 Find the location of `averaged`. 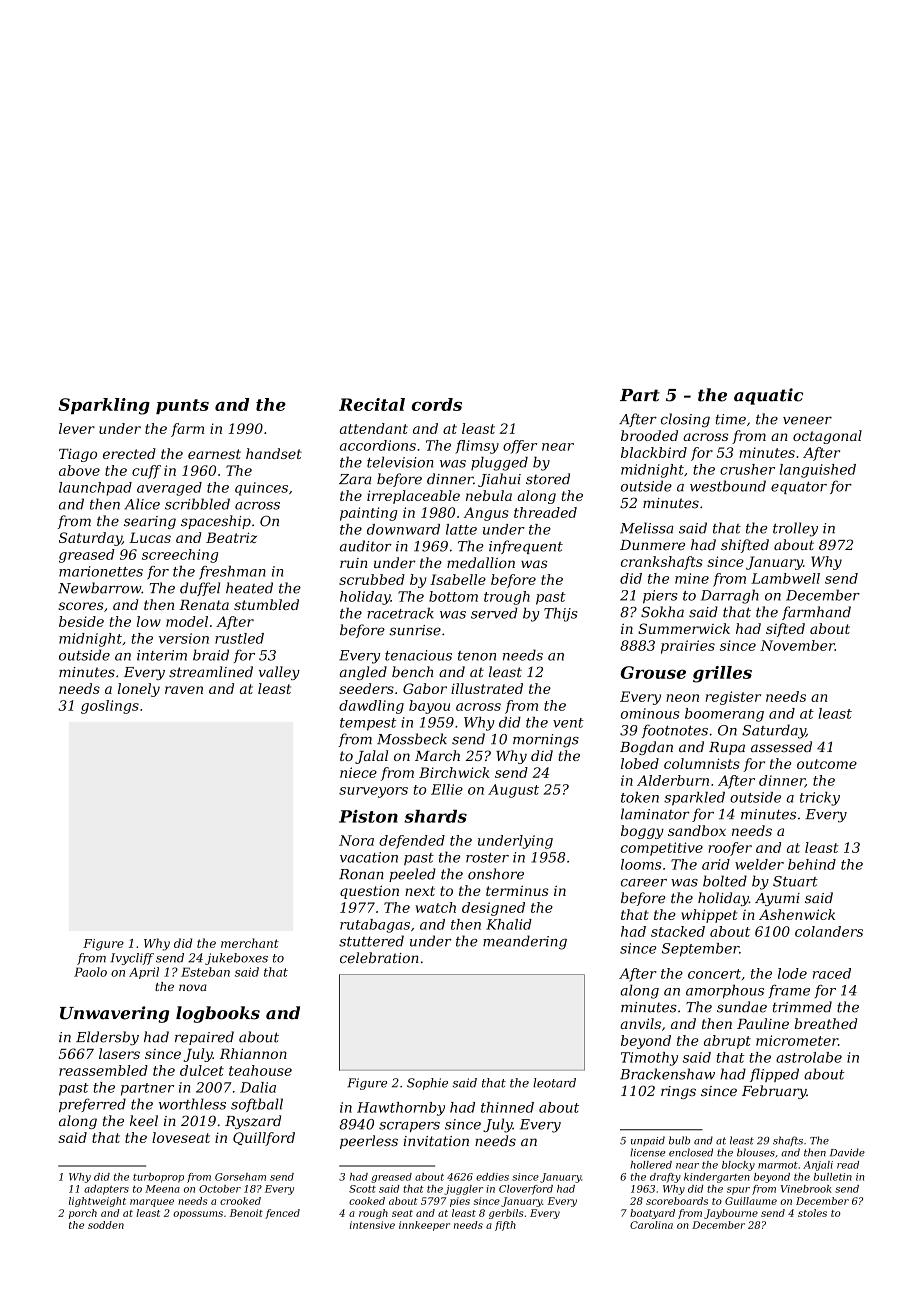

averaged is located at coordinates (169, 489).
